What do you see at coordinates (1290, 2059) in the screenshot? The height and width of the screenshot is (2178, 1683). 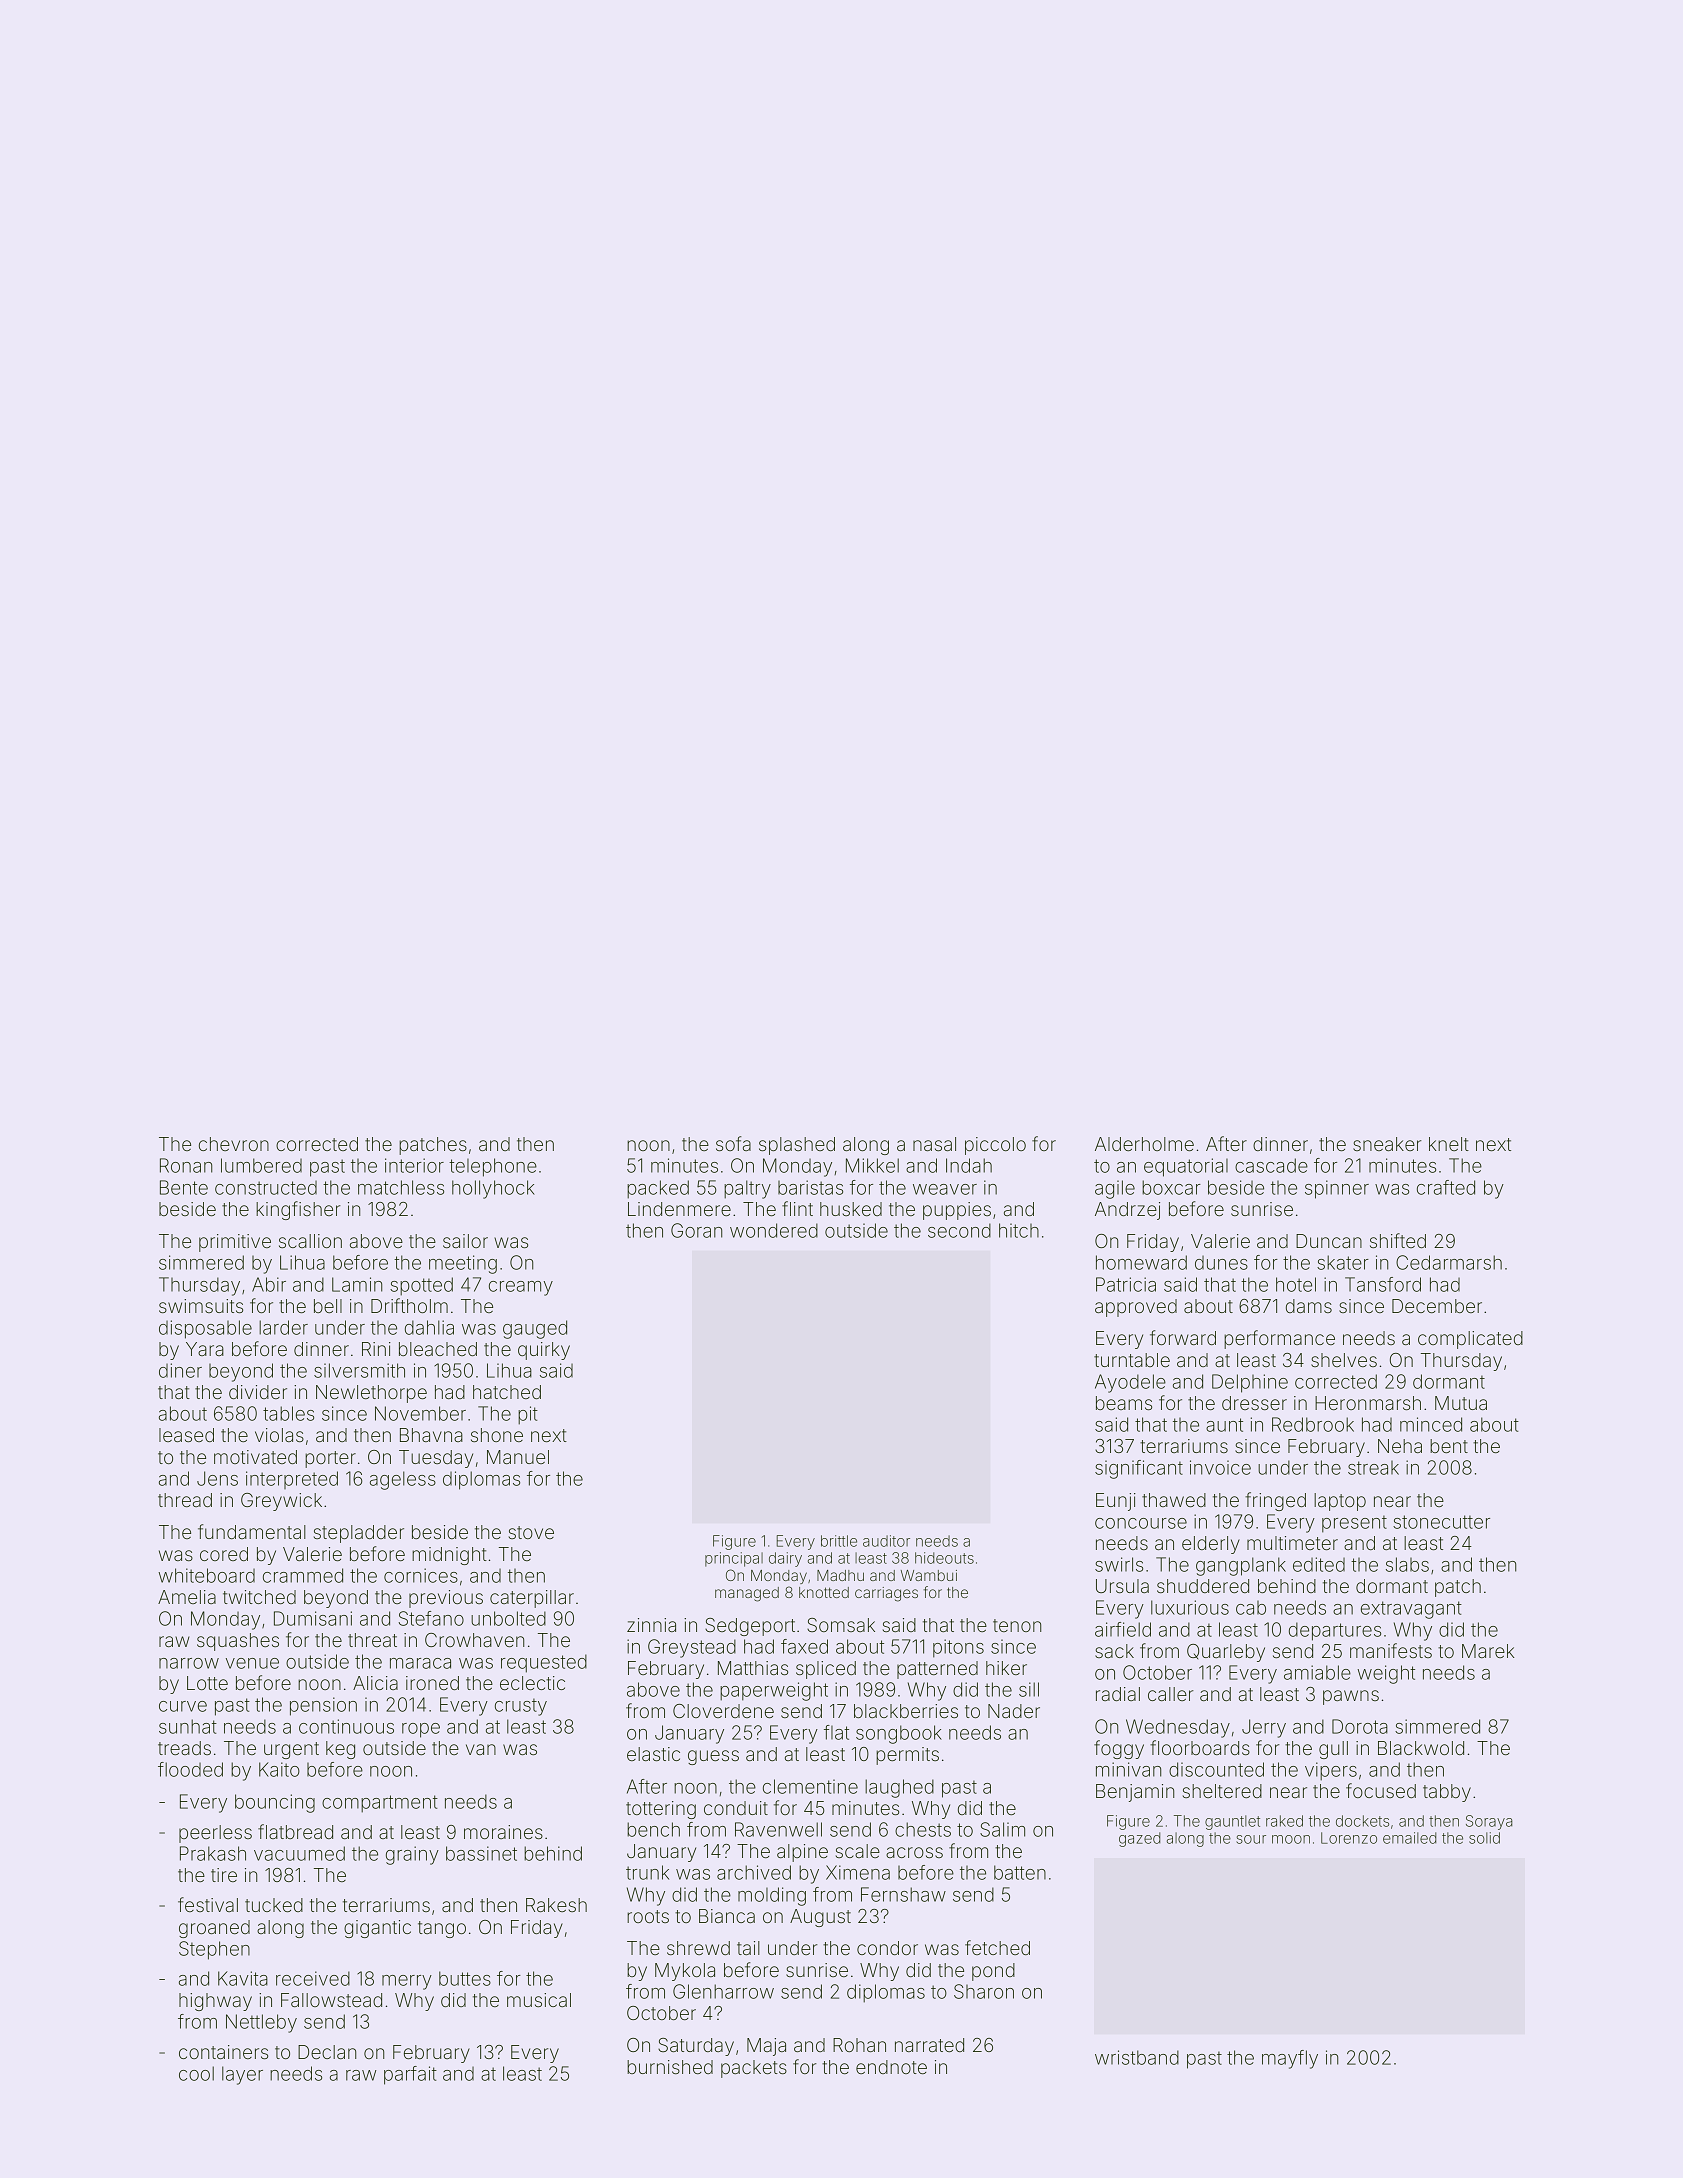 I see `mayfly` at bounding box center [1290, 2059].
